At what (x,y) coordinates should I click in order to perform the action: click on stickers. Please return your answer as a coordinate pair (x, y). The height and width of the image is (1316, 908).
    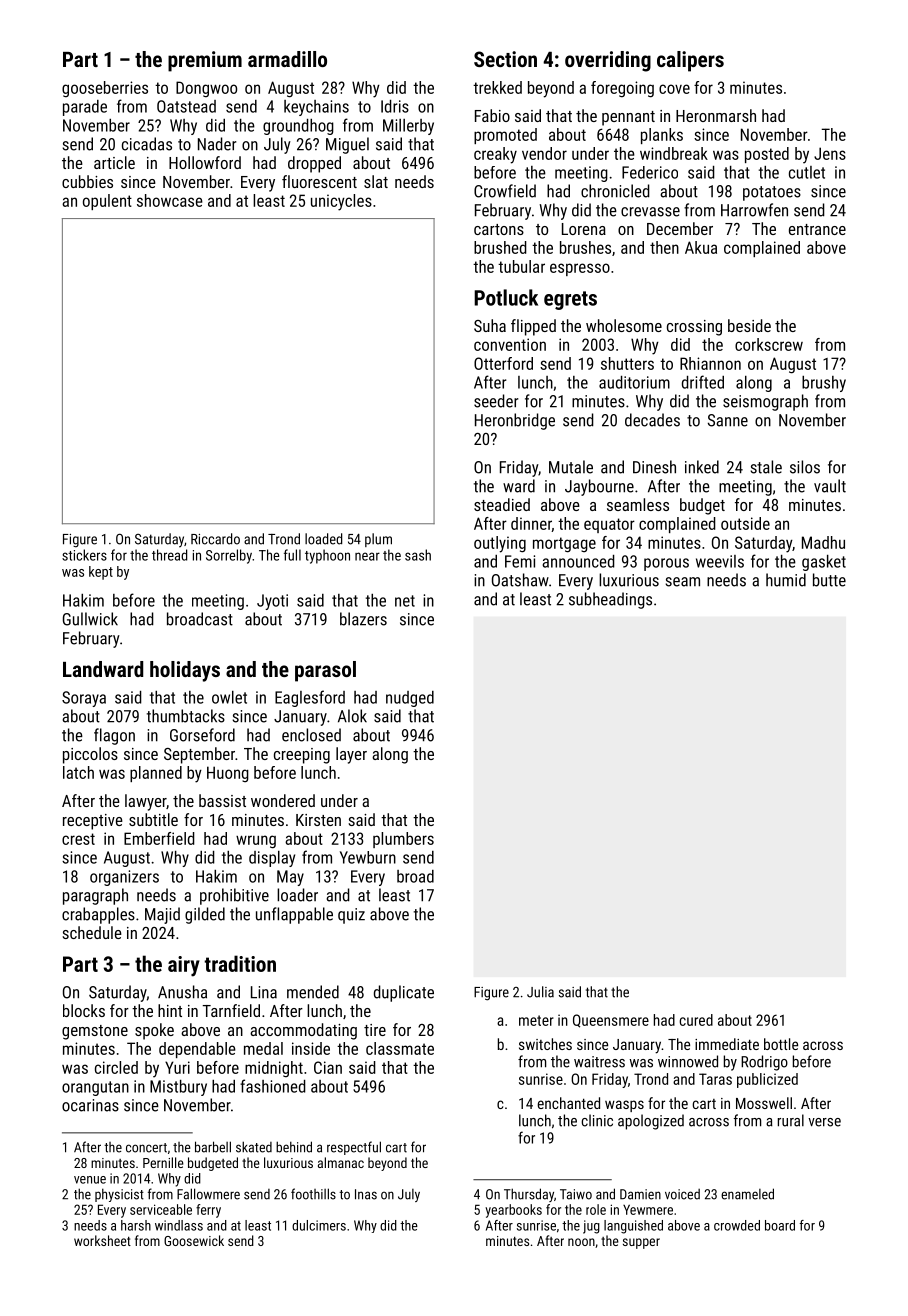
    Looking at the image, I should click on (84, 555).
